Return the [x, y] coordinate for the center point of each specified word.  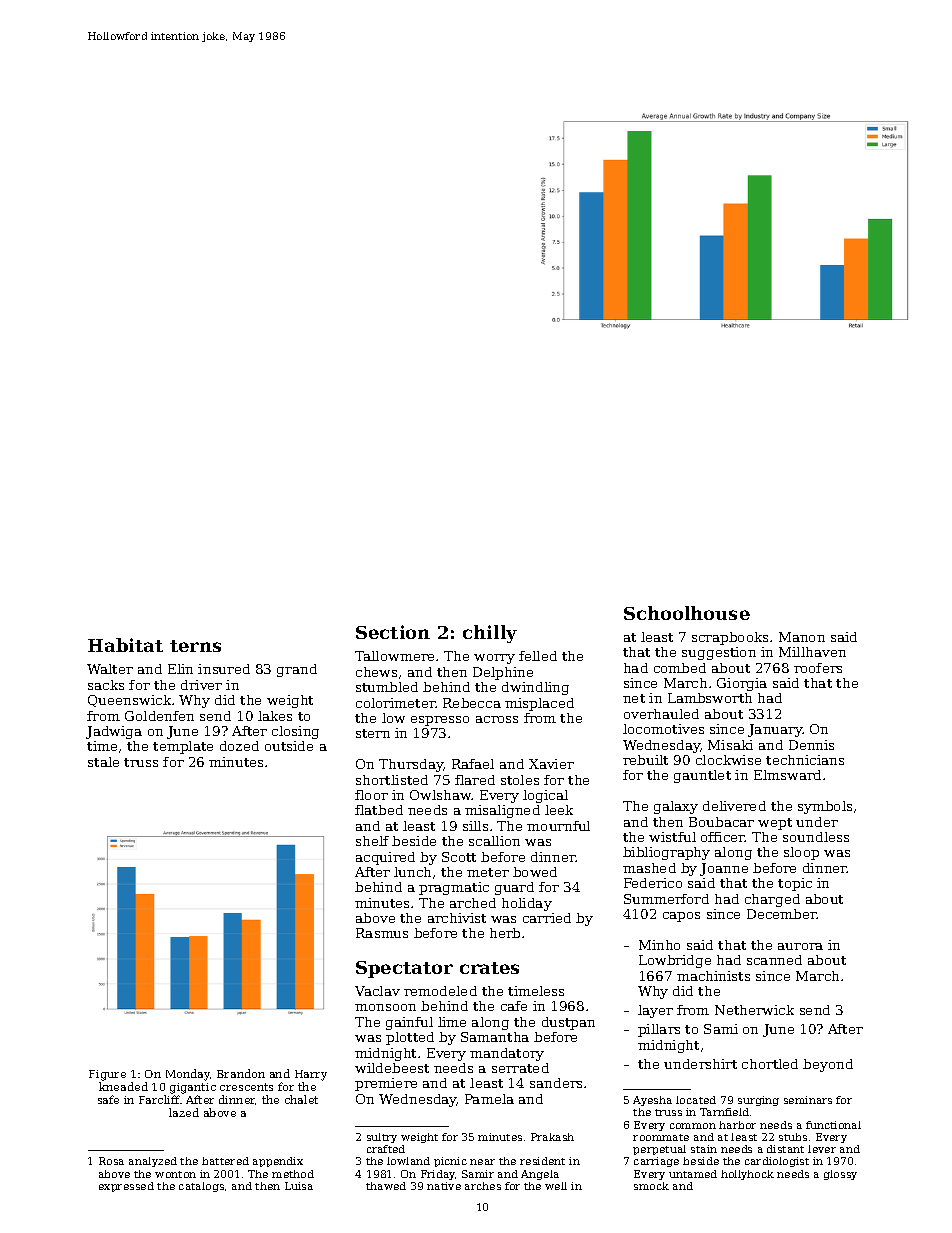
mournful [558, 826]
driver [201, 685]
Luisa [299, 1186]
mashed [649, 868]
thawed [386, 1186]
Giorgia [742, 684]
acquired [385, 858]
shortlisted [392, 780]
